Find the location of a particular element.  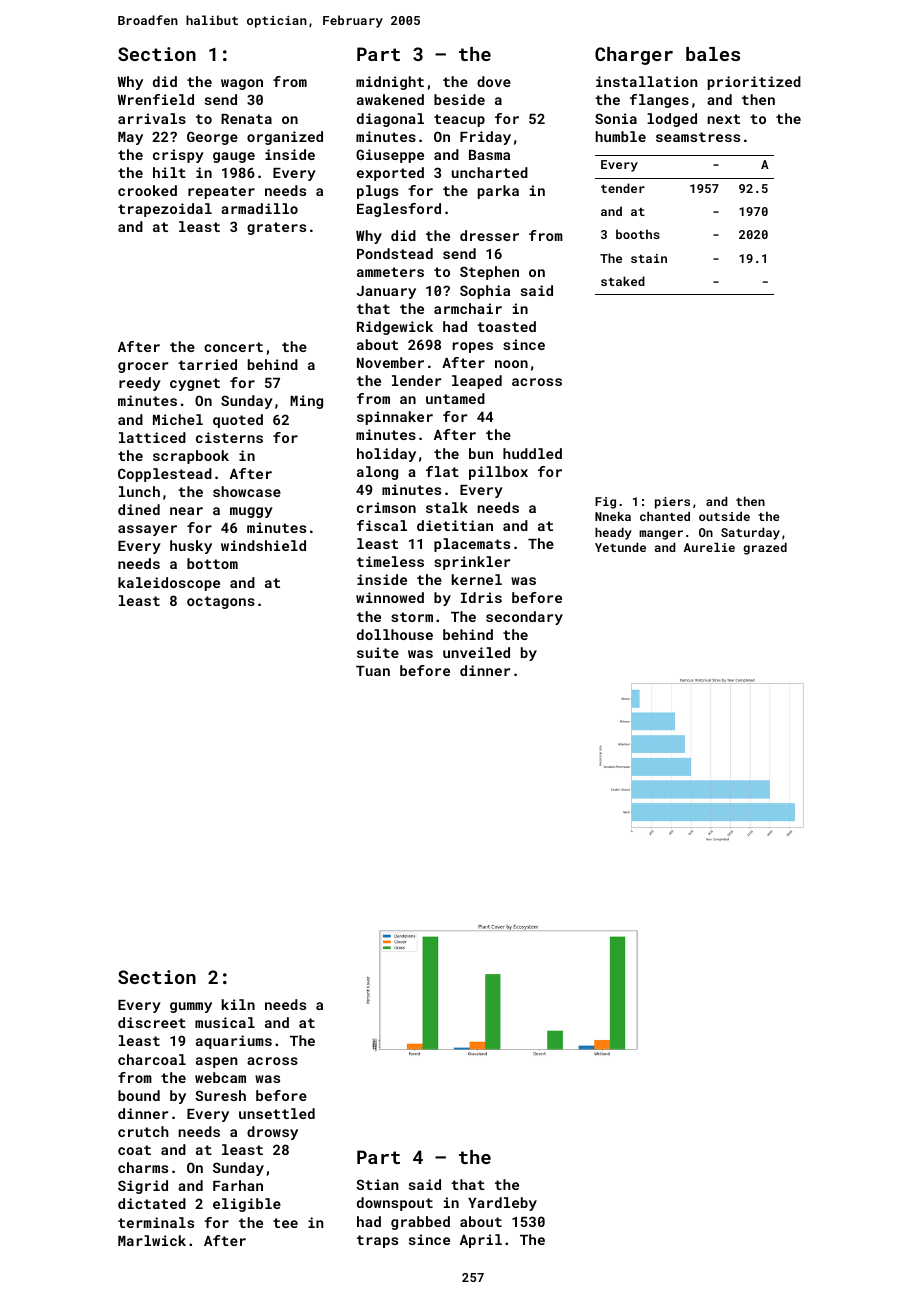

octagons is located at coordinates (221, 602).
